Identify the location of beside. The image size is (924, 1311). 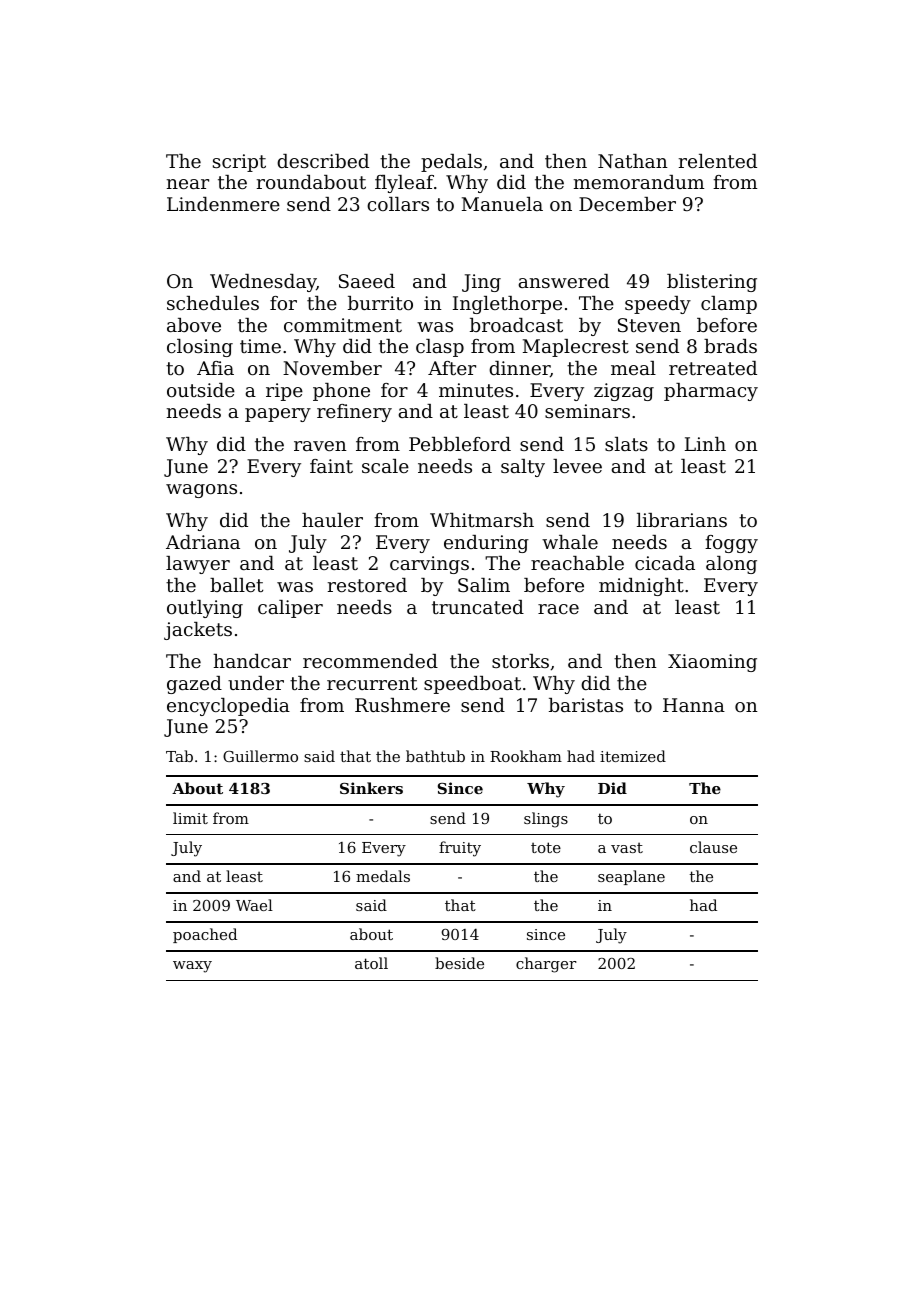
(459, 963).
